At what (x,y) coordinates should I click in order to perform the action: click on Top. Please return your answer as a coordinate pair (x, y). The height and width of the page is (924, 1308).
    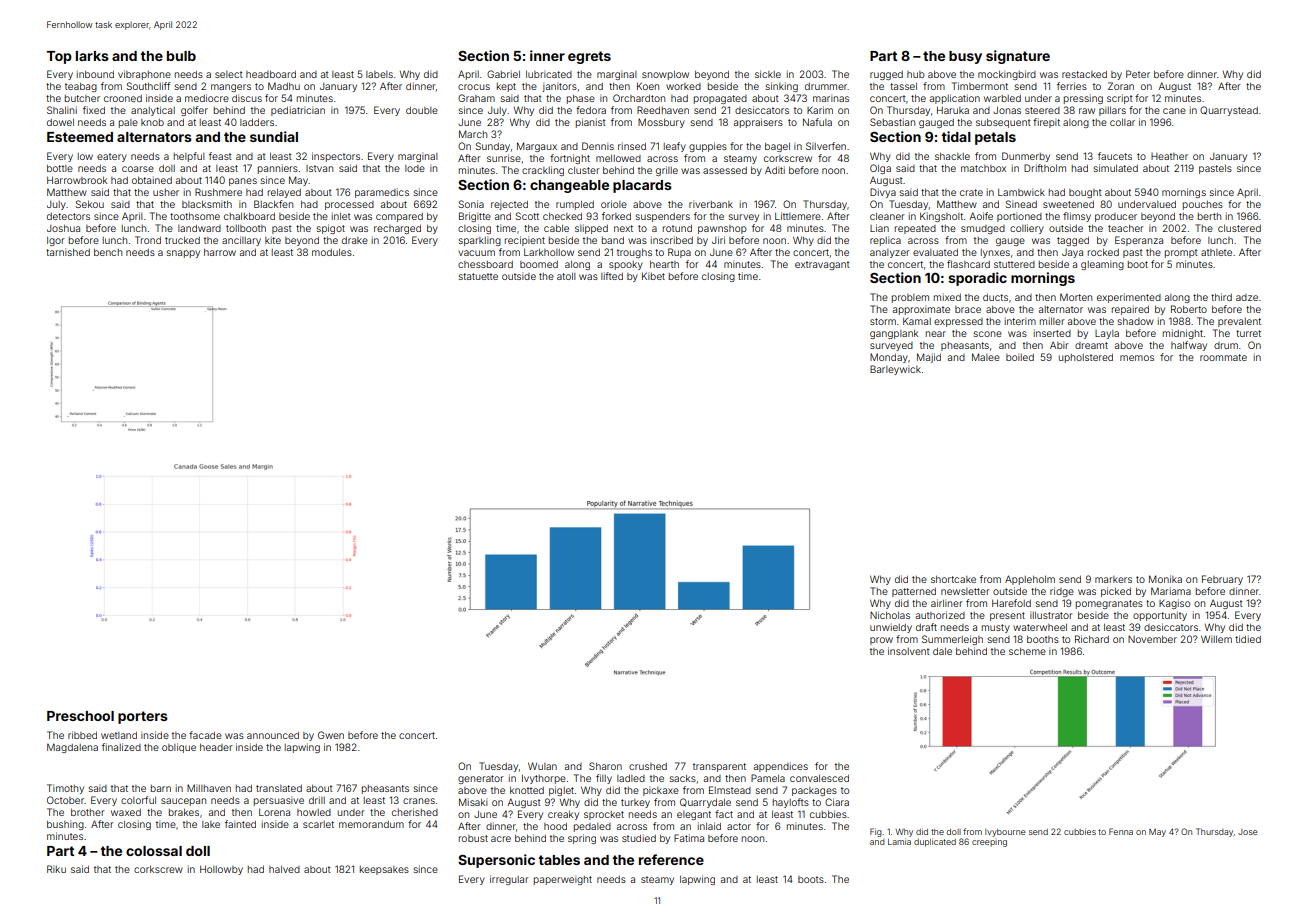
    Looking at the image, I should click on (59, 57).
